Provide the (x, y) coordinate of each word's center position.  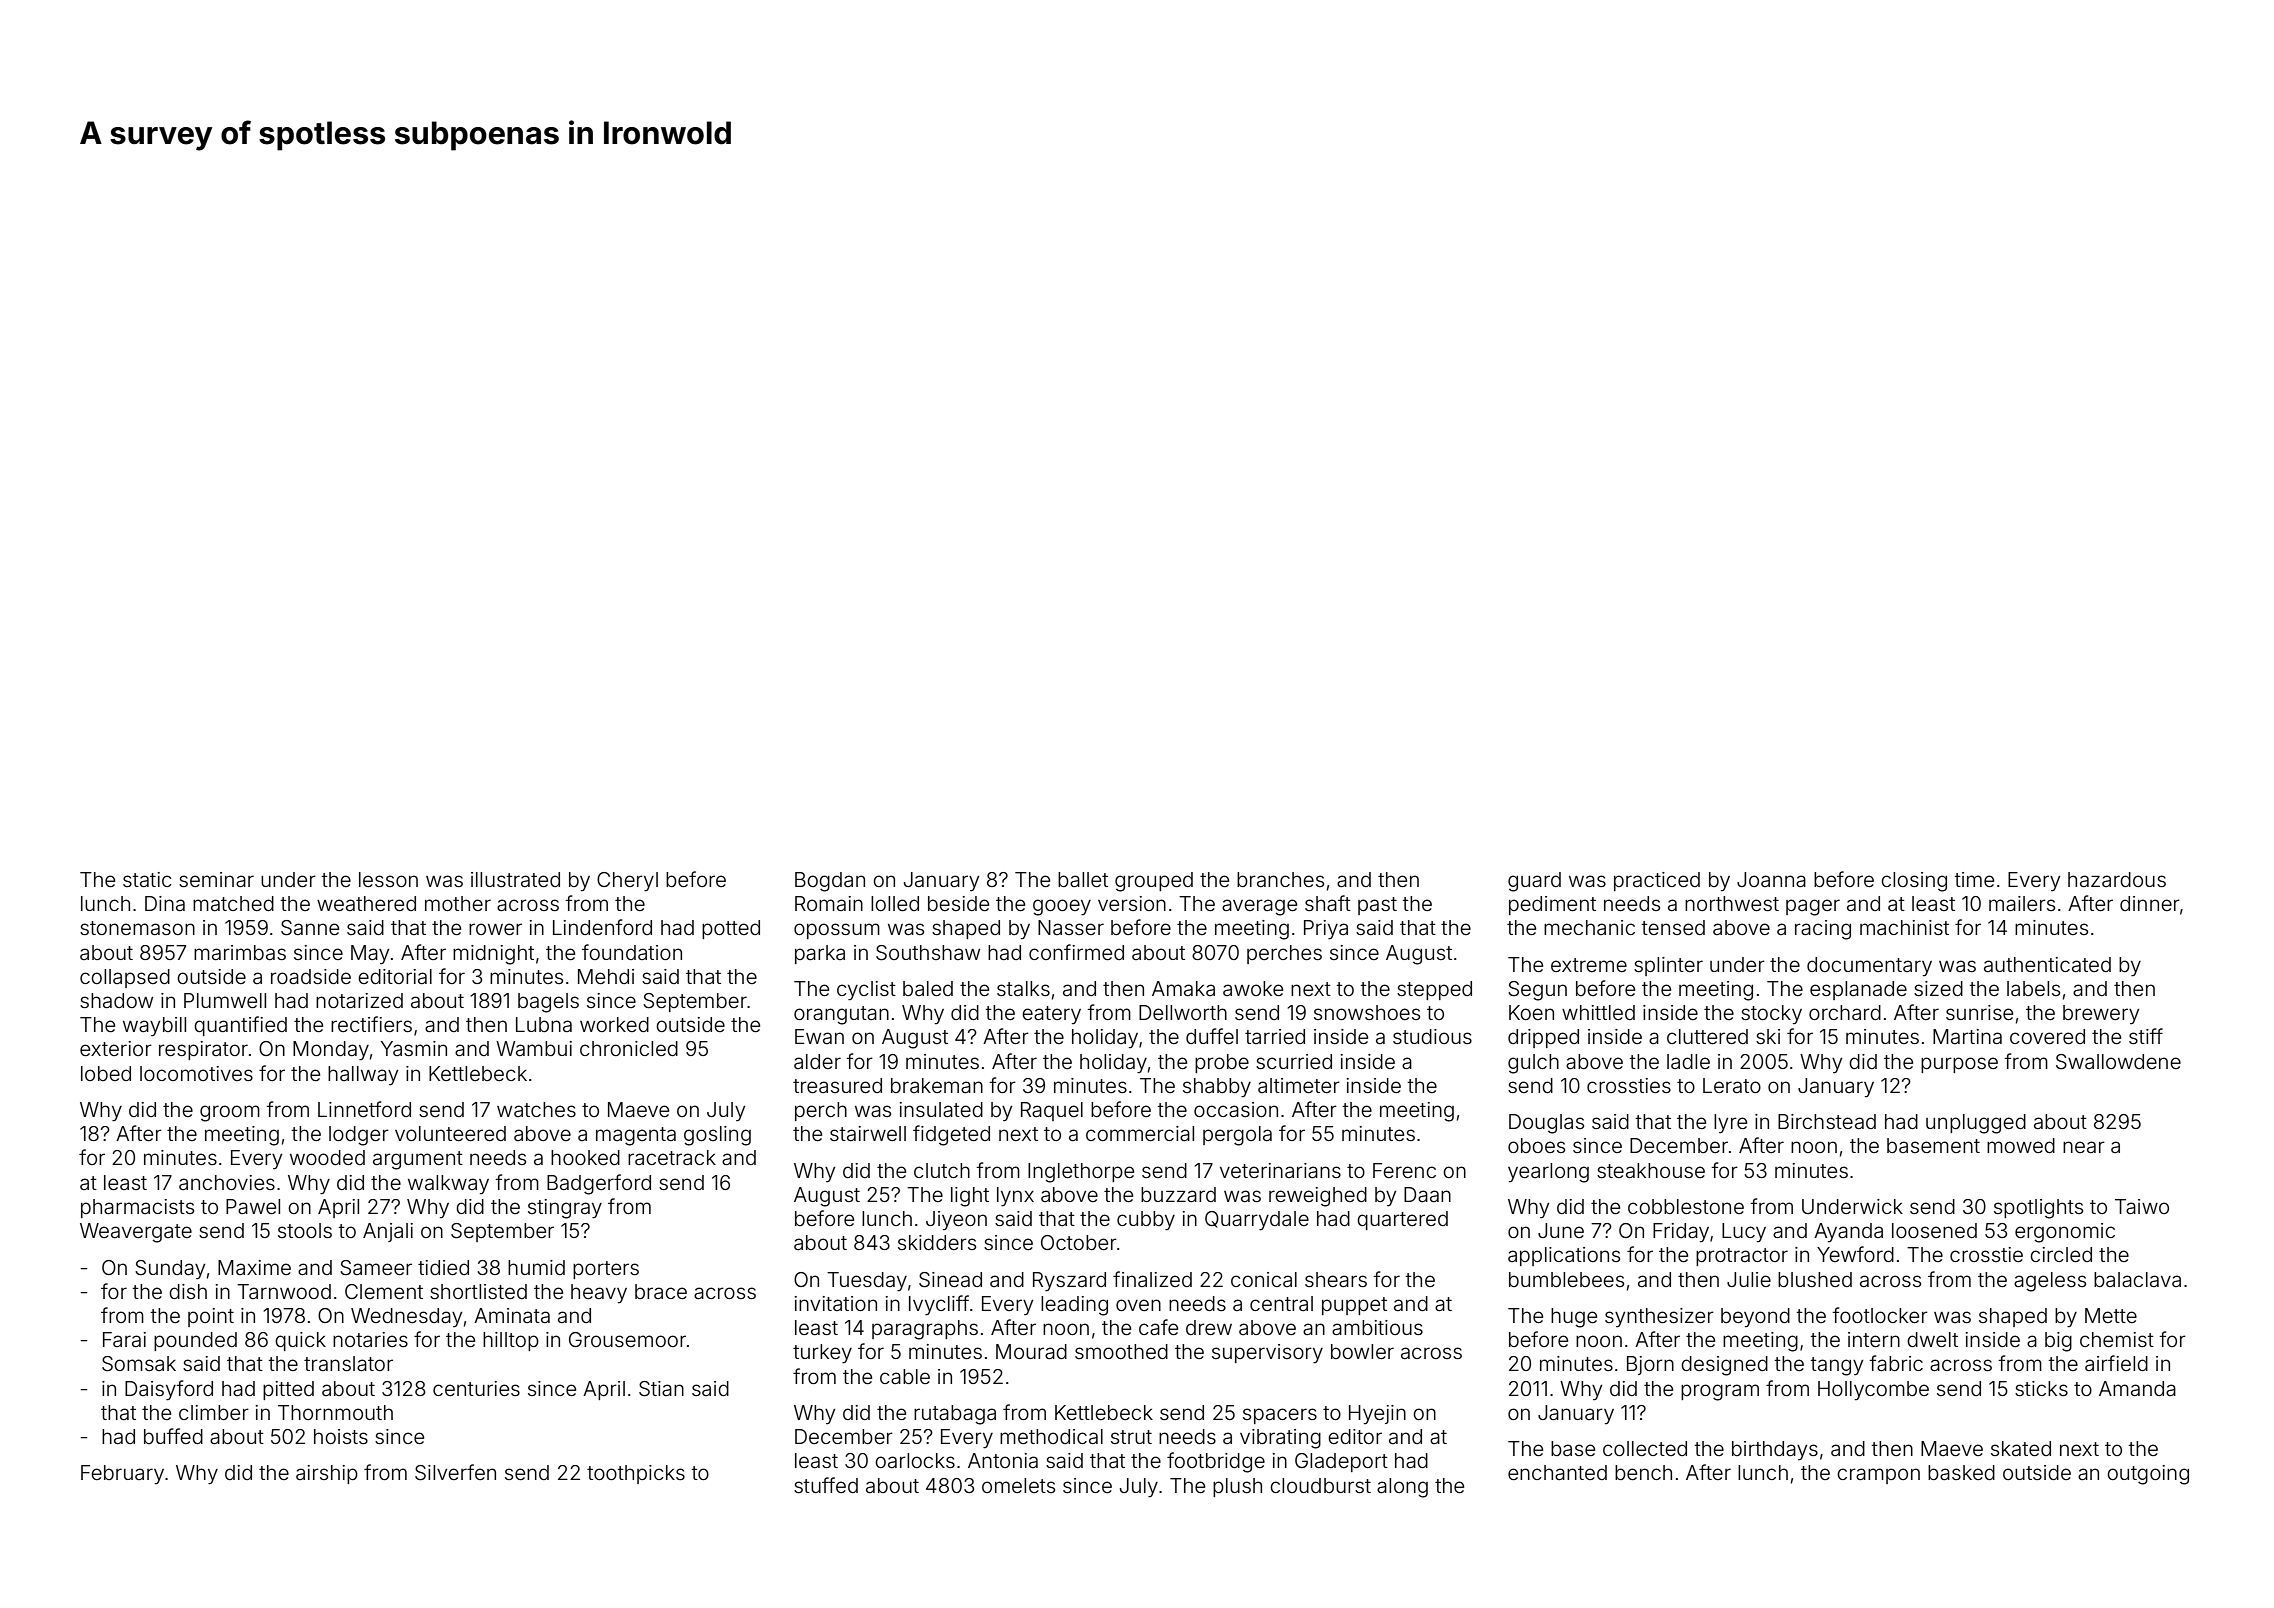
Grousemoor (627, 1339)
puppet (1354, 1306)
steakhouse (1651, 1170)
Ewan (819, 1036)
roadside (311, 976)
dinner (2150, 903)
